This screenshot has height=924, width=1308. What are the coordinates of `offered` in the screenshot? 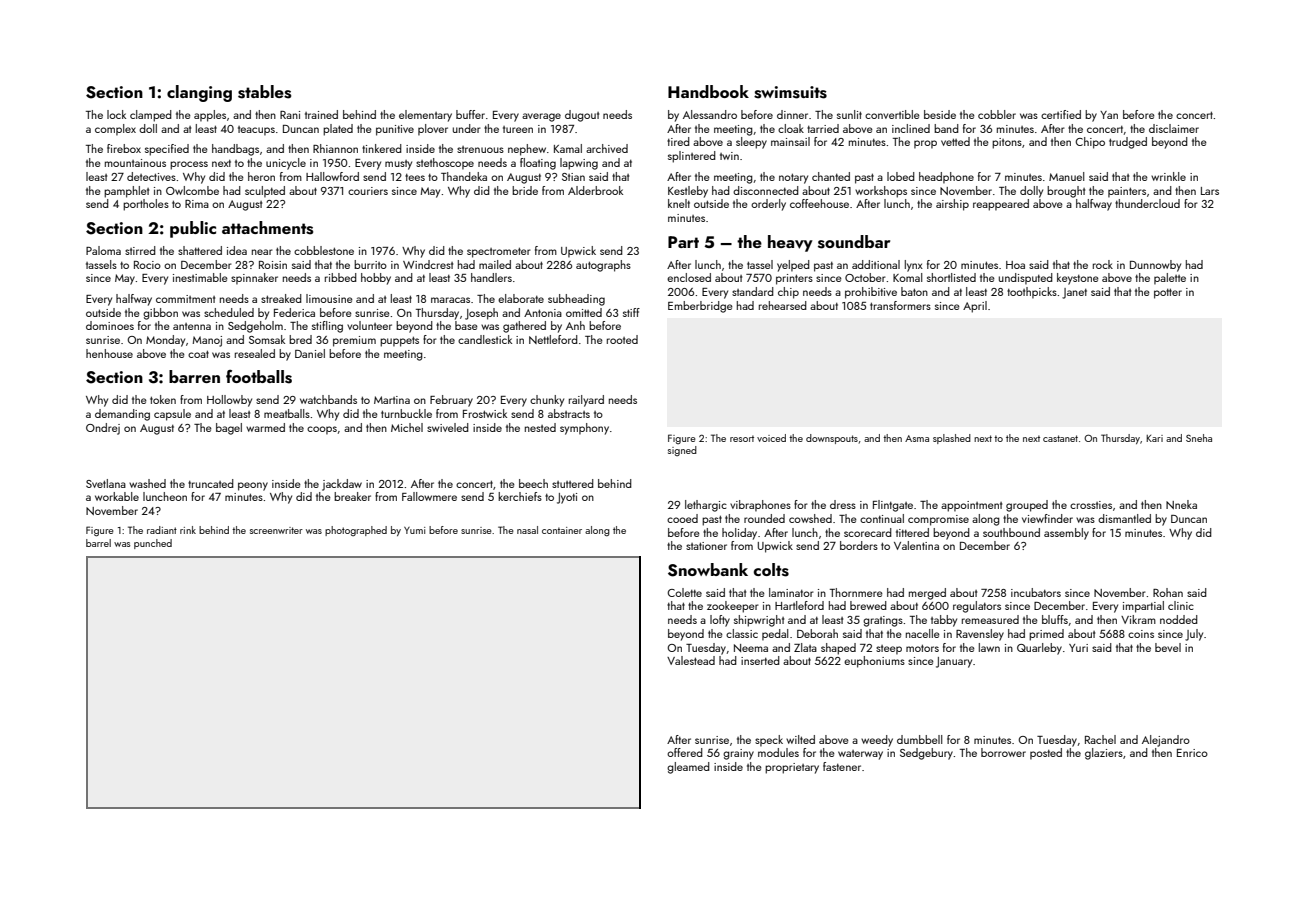 It's located at (685, 752).
